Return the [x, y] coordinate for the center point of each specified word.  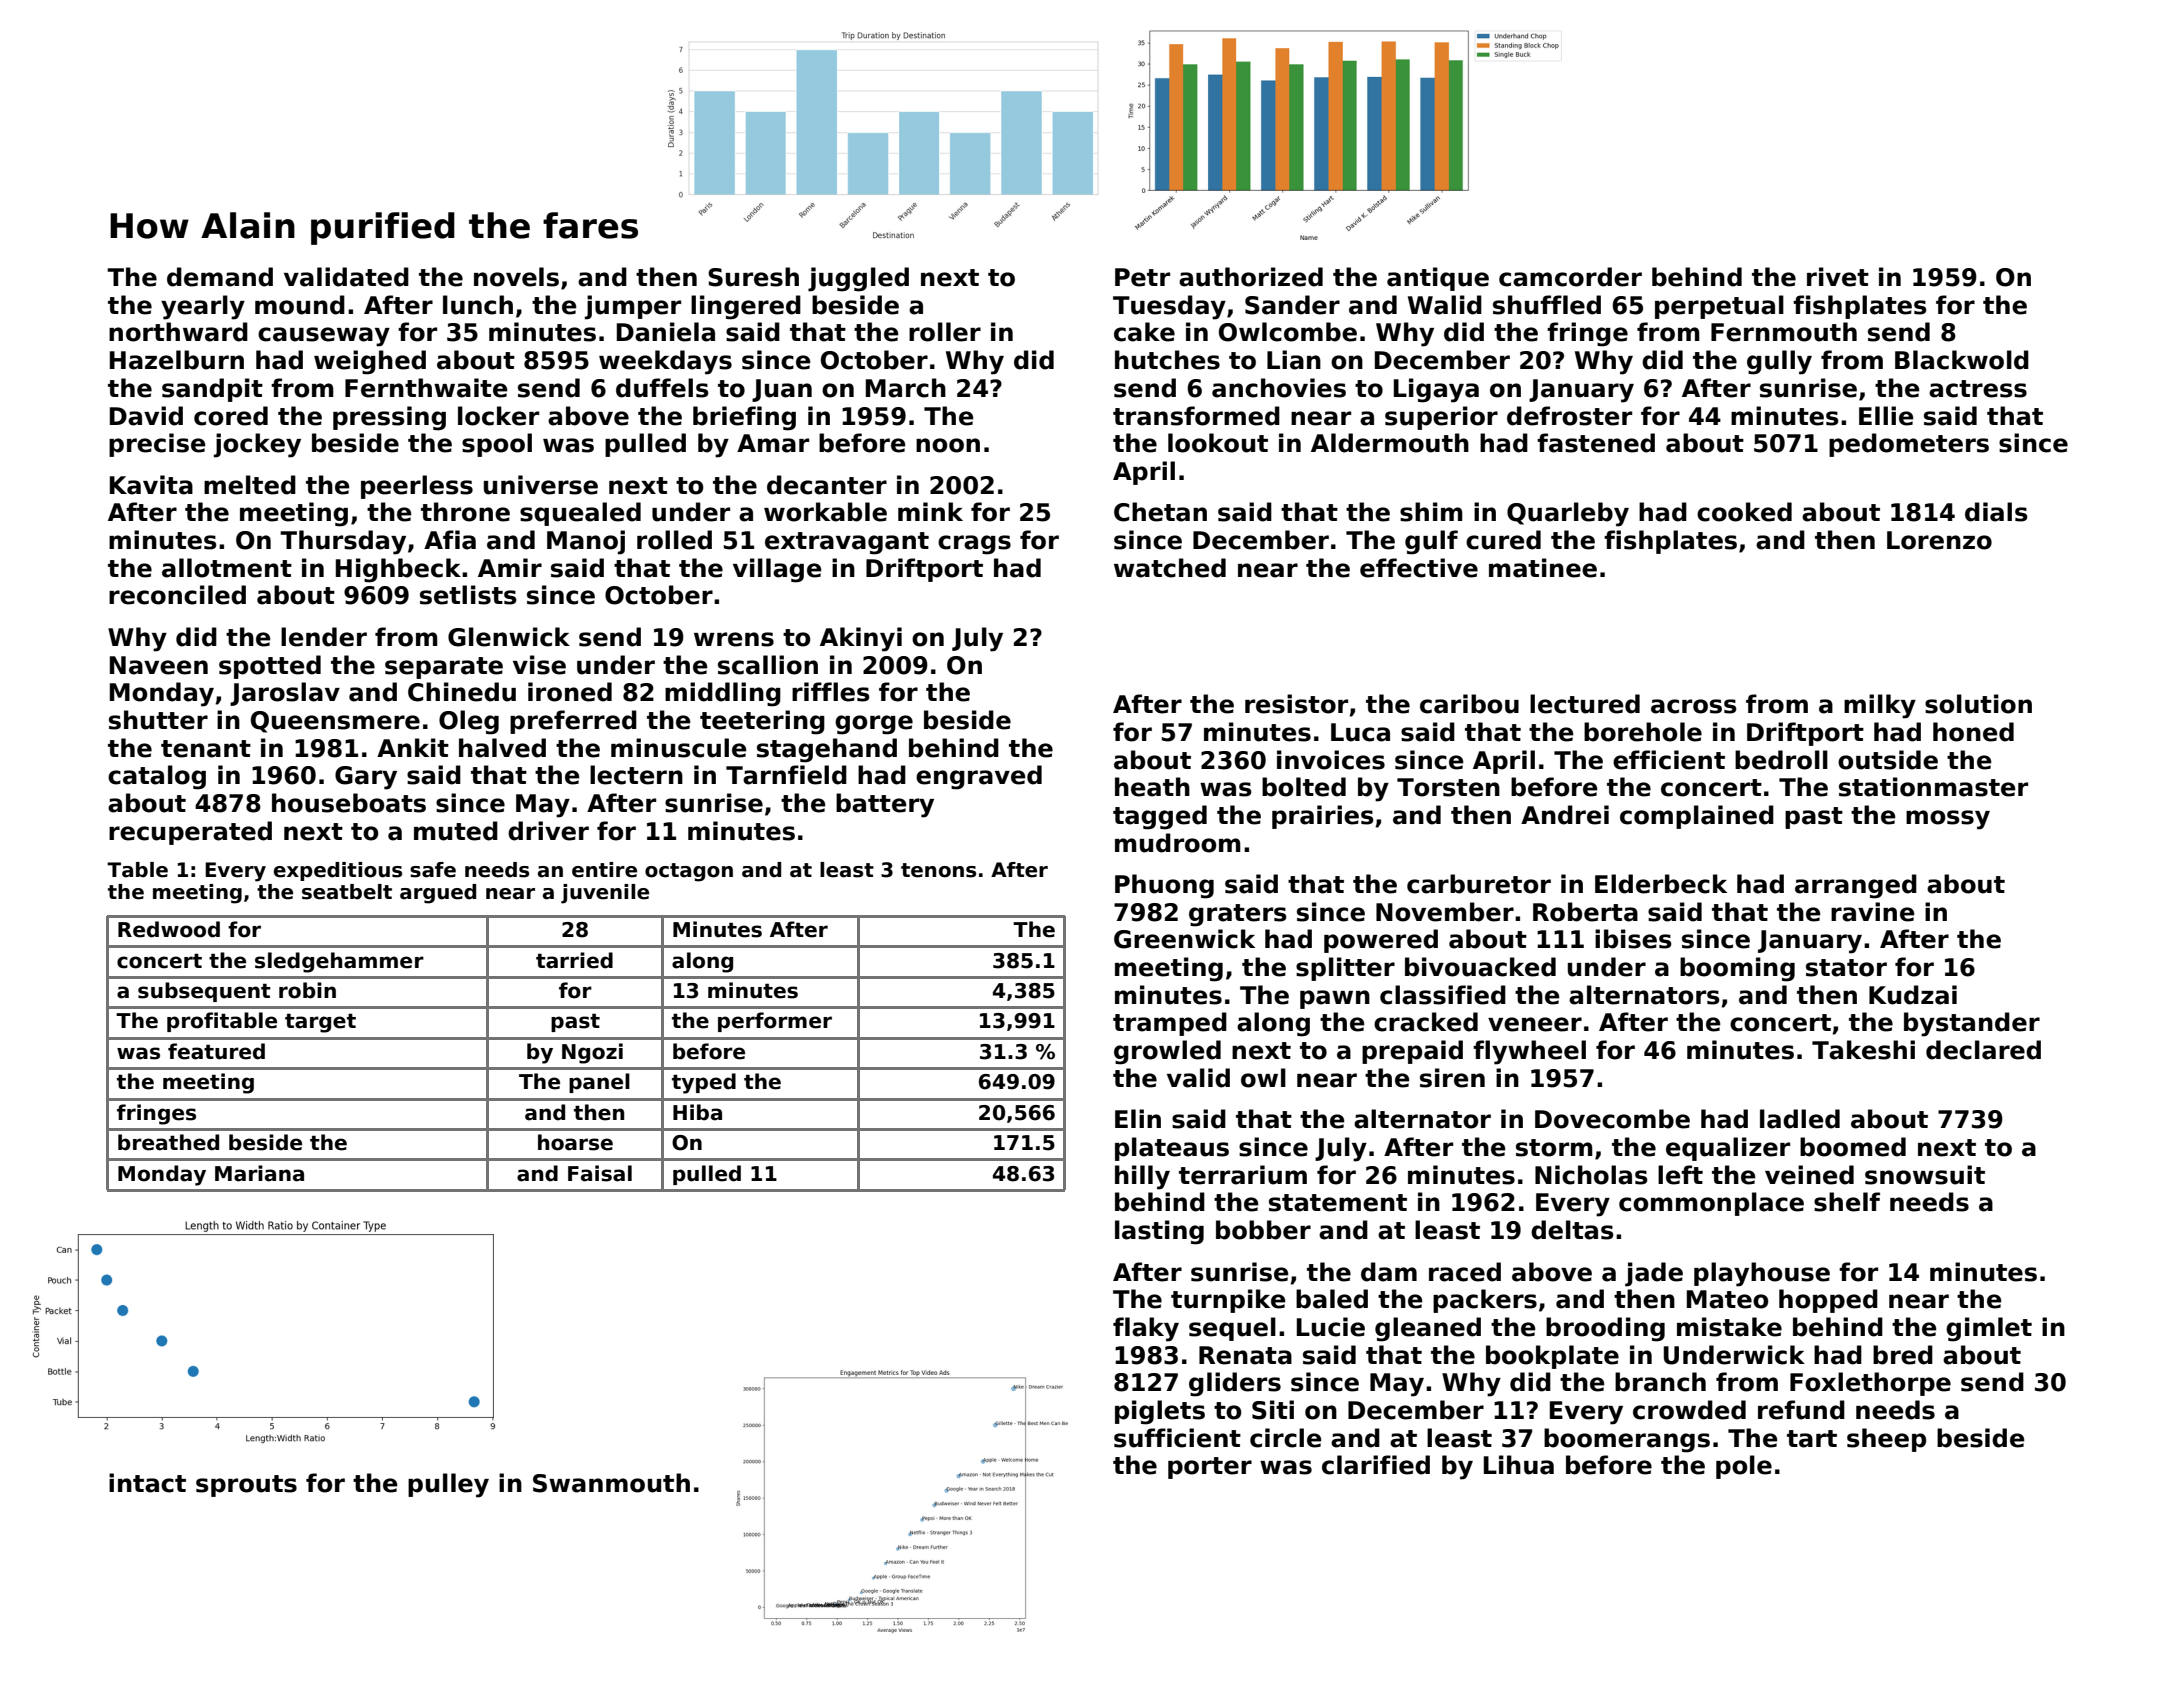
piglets [1160, 1412]
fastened [1596, 443]
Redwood [169, 929]
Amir [510, 567]
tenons [938, 870]
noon [948, 445]
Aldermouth [1390, 443]
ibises [1633, 939]
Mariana [259, 1173]
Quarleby [1568, 514]
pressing [389, 418]
